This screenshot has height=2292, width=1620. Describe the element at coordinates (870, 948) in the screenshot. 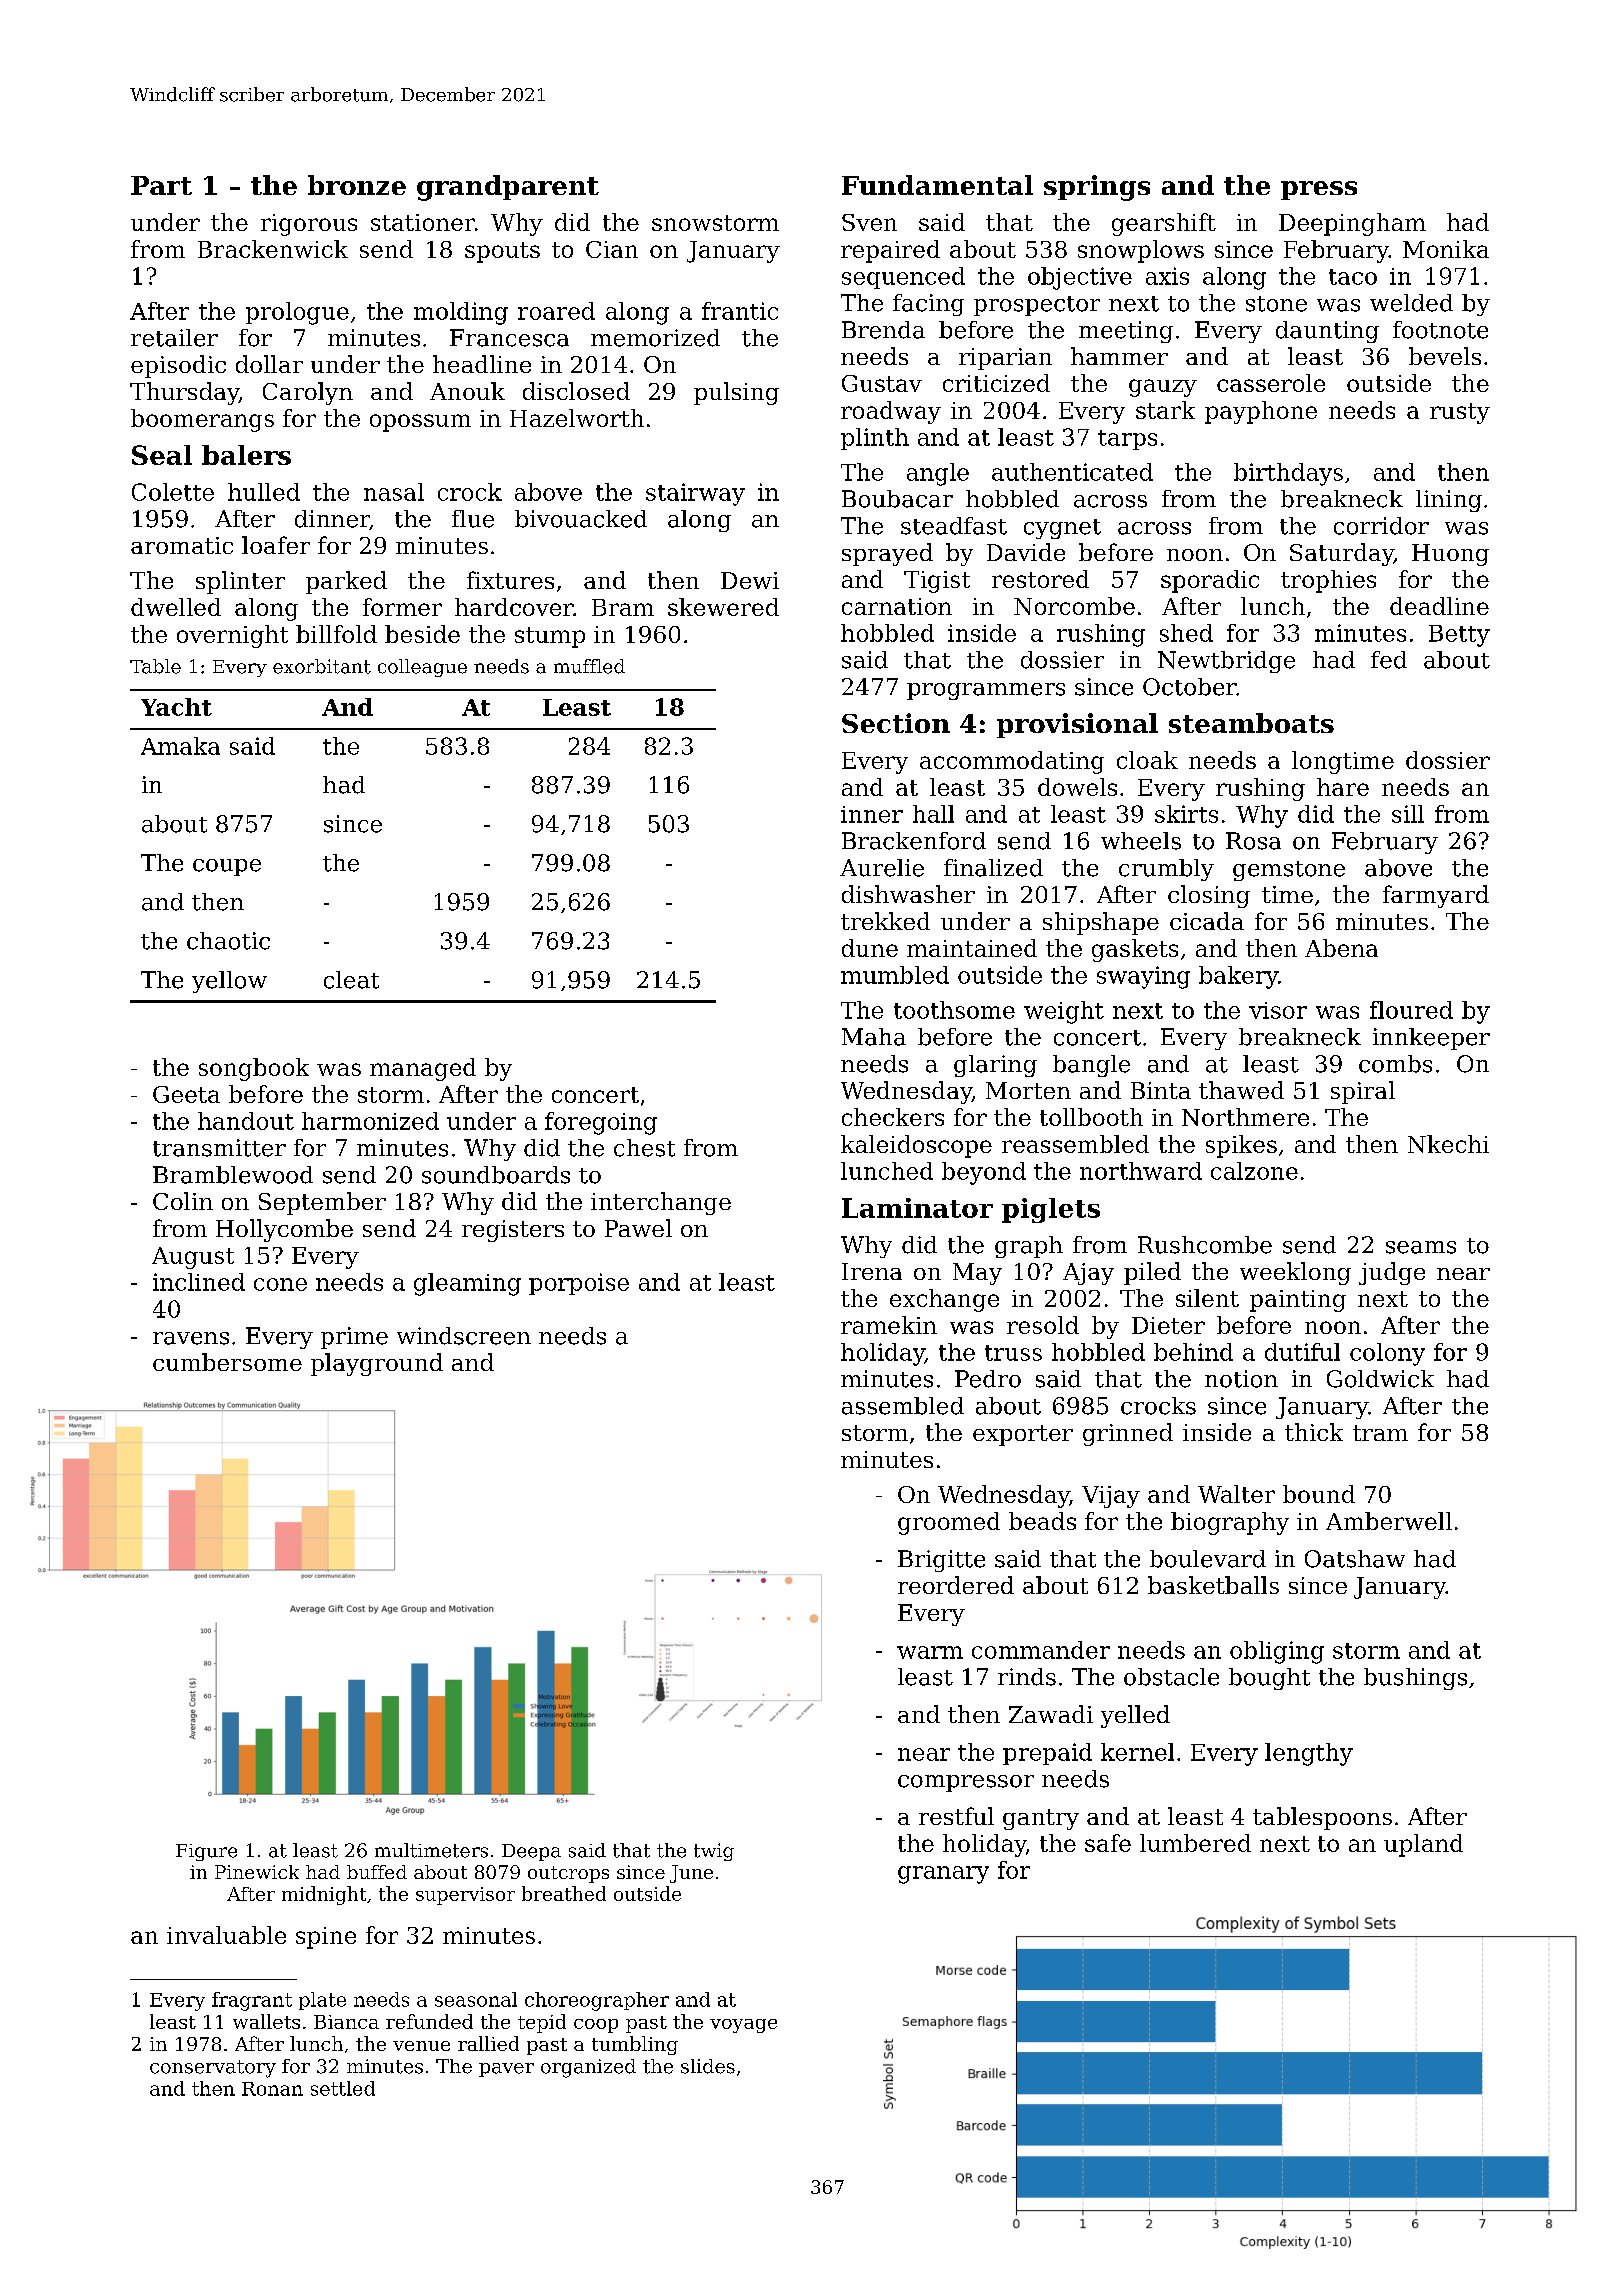

I see `dune` at that location.
